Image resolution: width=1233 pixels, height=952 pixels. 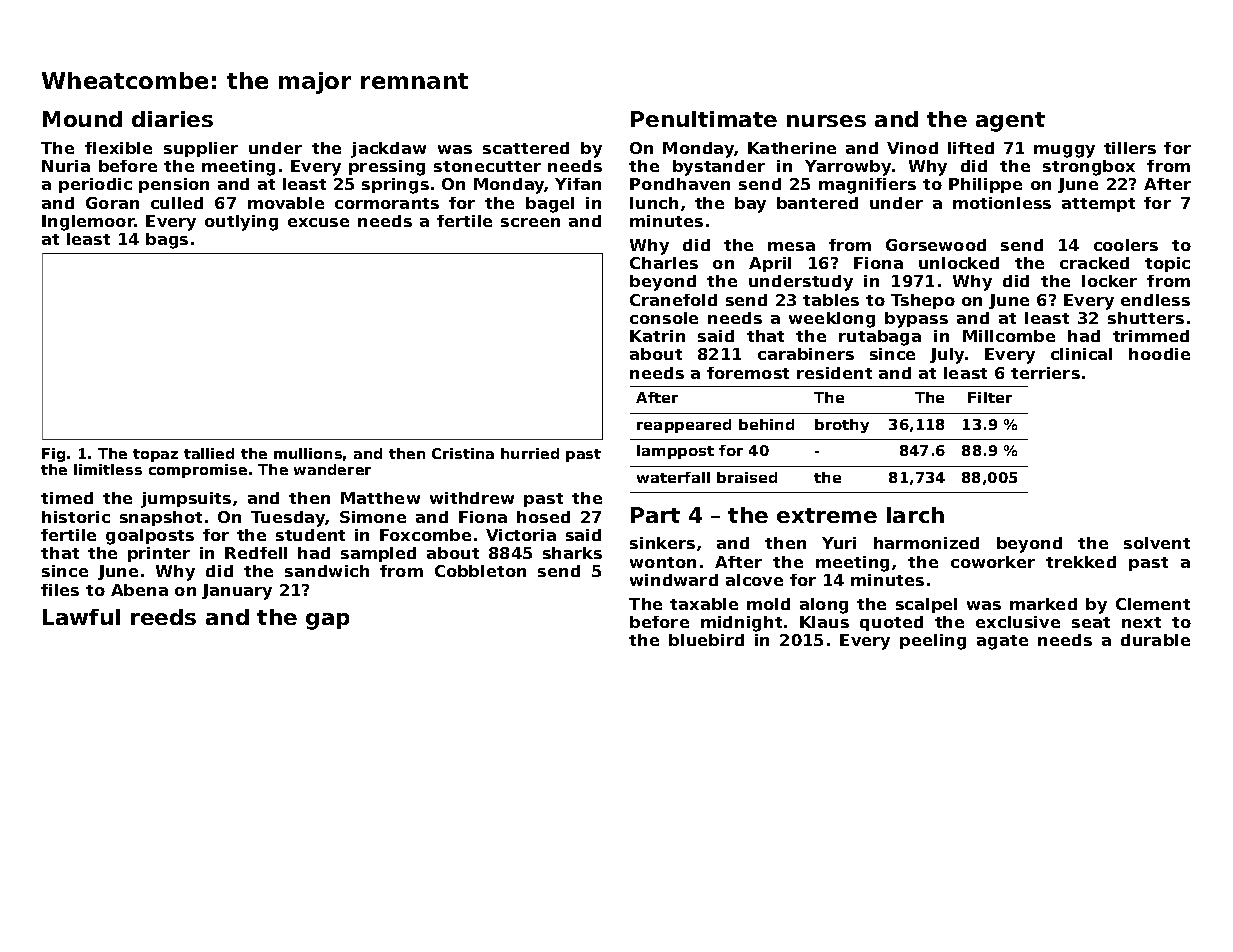 I want to click on Cobbleton, so click(x=480, y=571).
